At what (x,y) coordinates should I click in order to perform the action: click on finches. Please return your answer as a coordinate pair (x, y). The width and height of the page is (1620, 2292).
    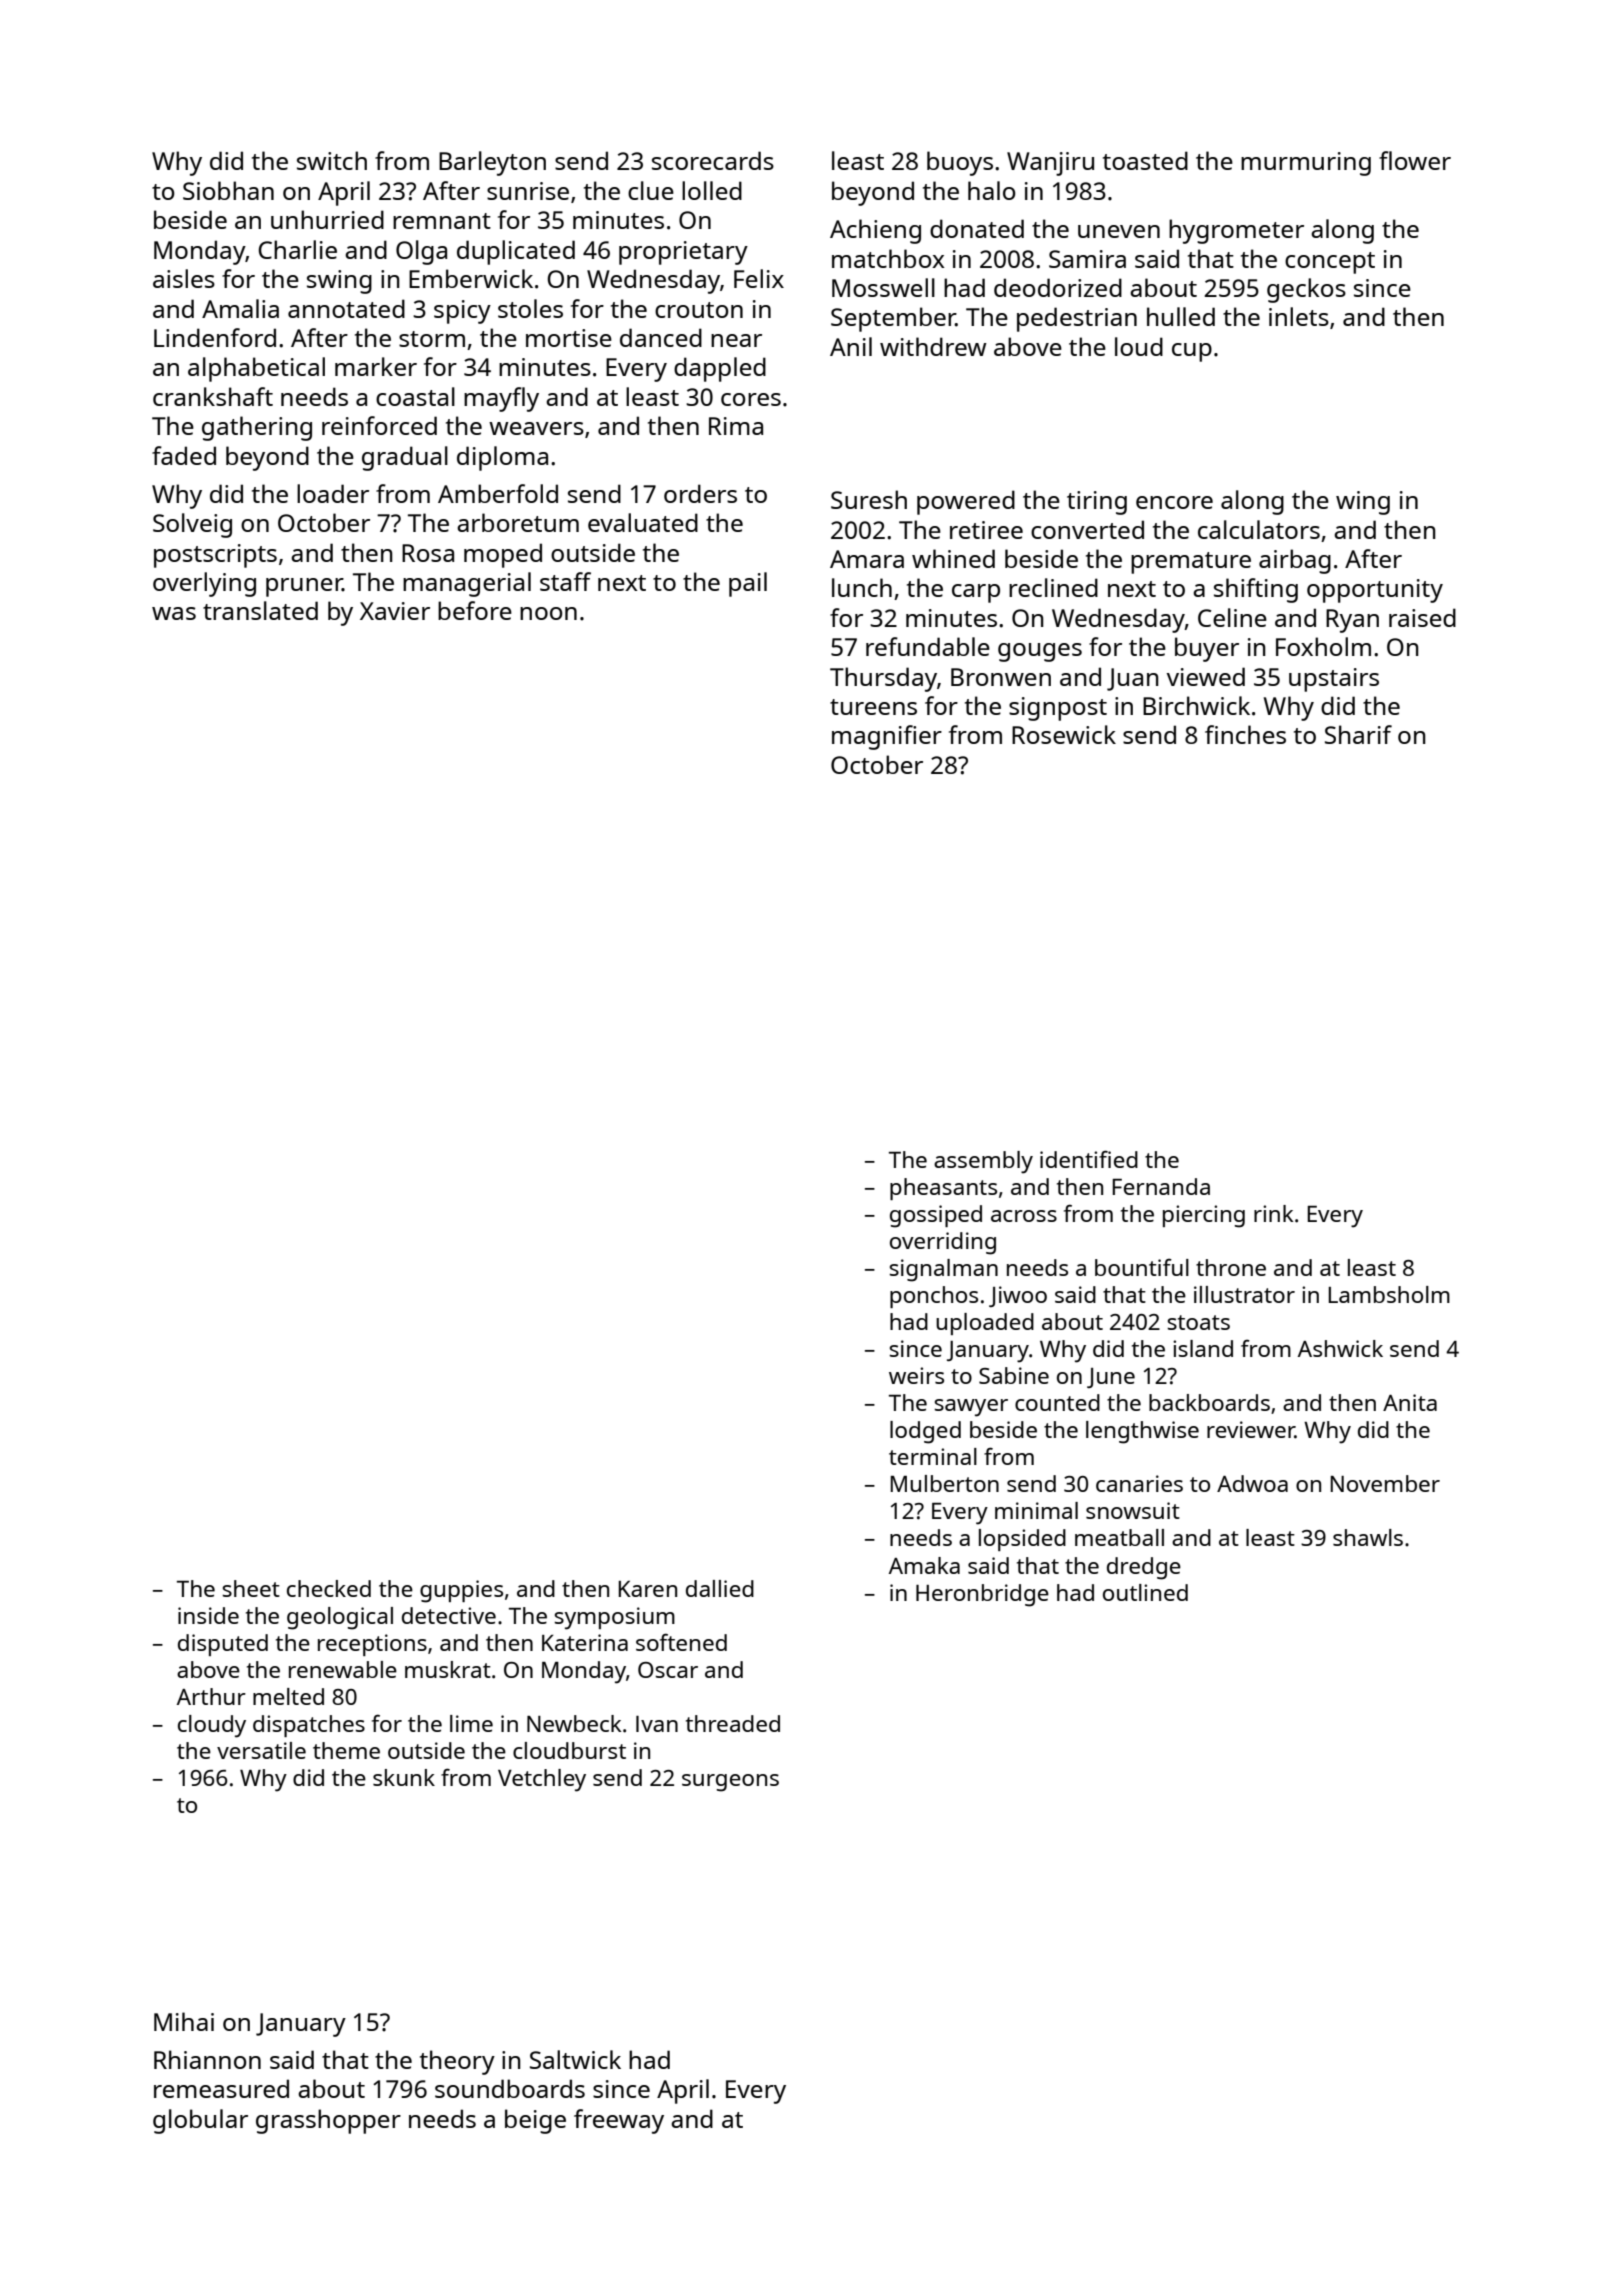
    Looking at the image, I should click on (1245, 734).
